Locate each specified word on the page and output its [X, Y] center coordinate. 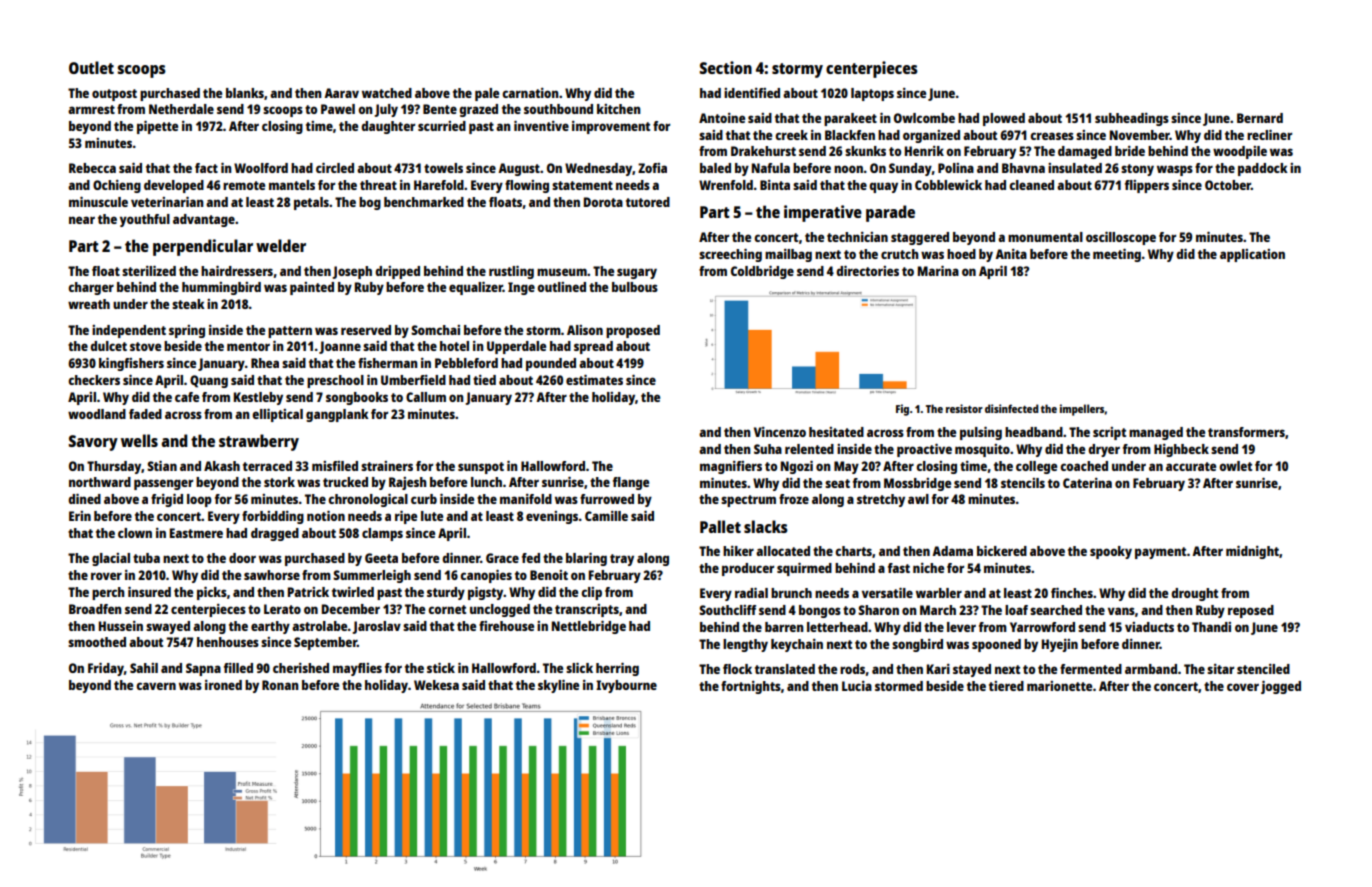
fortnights [751, 687]
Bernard [1260, 118]
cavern [156, 686]
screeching [730, 255]
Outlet [91, 67]
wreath [89, 304]
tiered [1006, 686]
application [1252, 255]
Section [726, 67]
